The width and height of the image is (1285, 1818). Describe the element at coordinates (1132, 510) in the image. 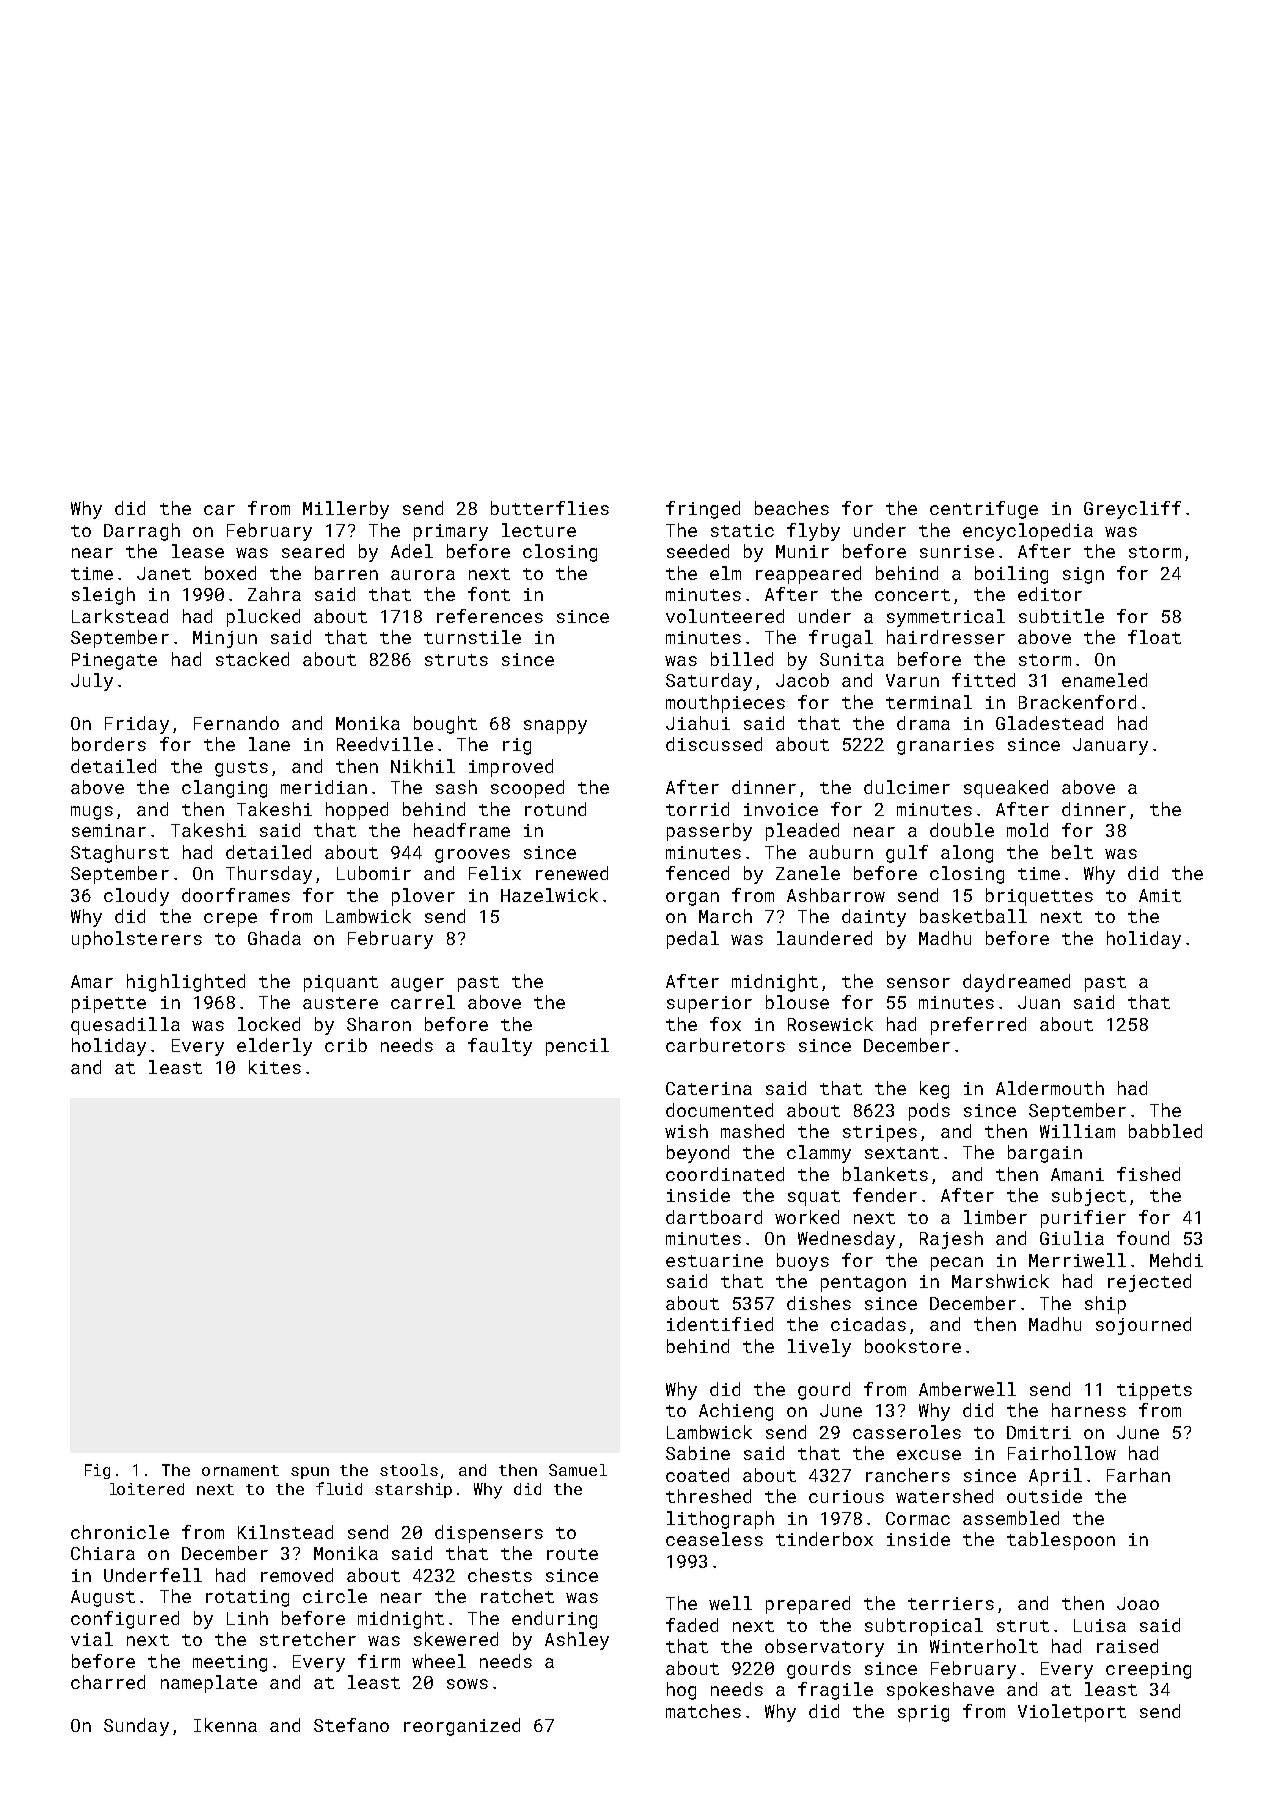

I see `Greycliff` at that location.
